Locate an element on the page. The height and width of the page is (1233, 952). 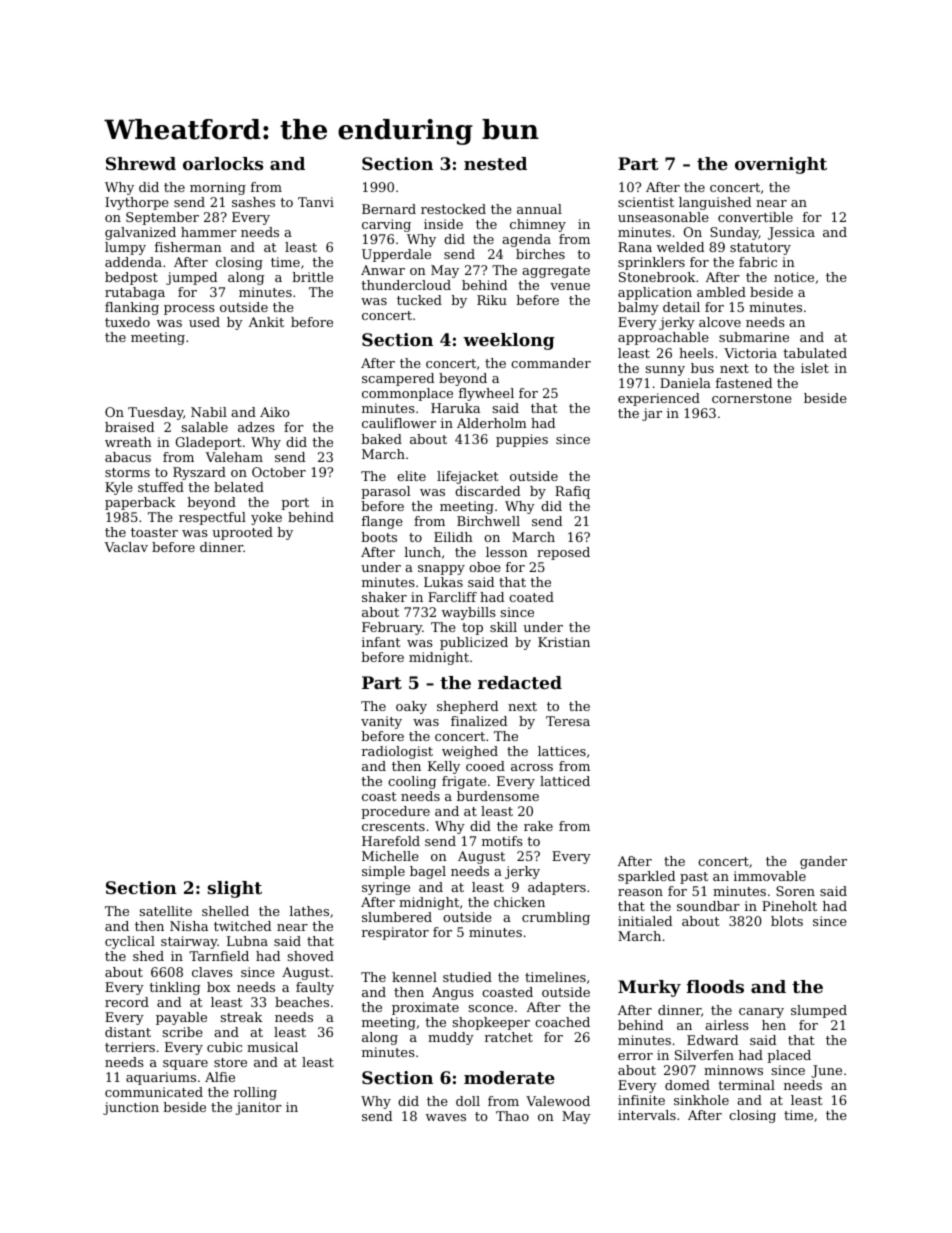
Thao is located at coordinates (512, 1116).
